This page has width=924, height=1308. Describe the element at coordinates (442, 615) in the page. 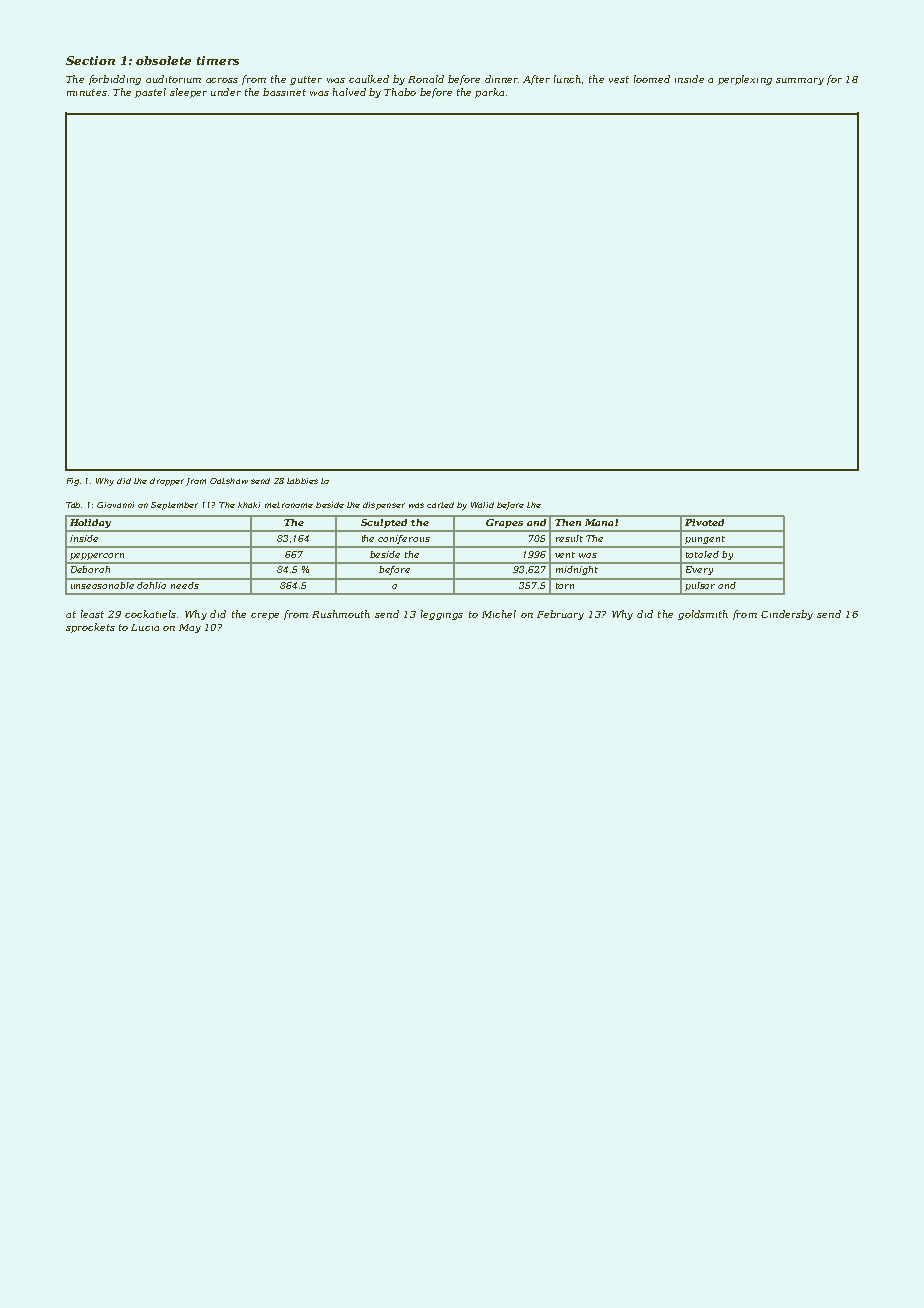

I see `leggings` at that location.
